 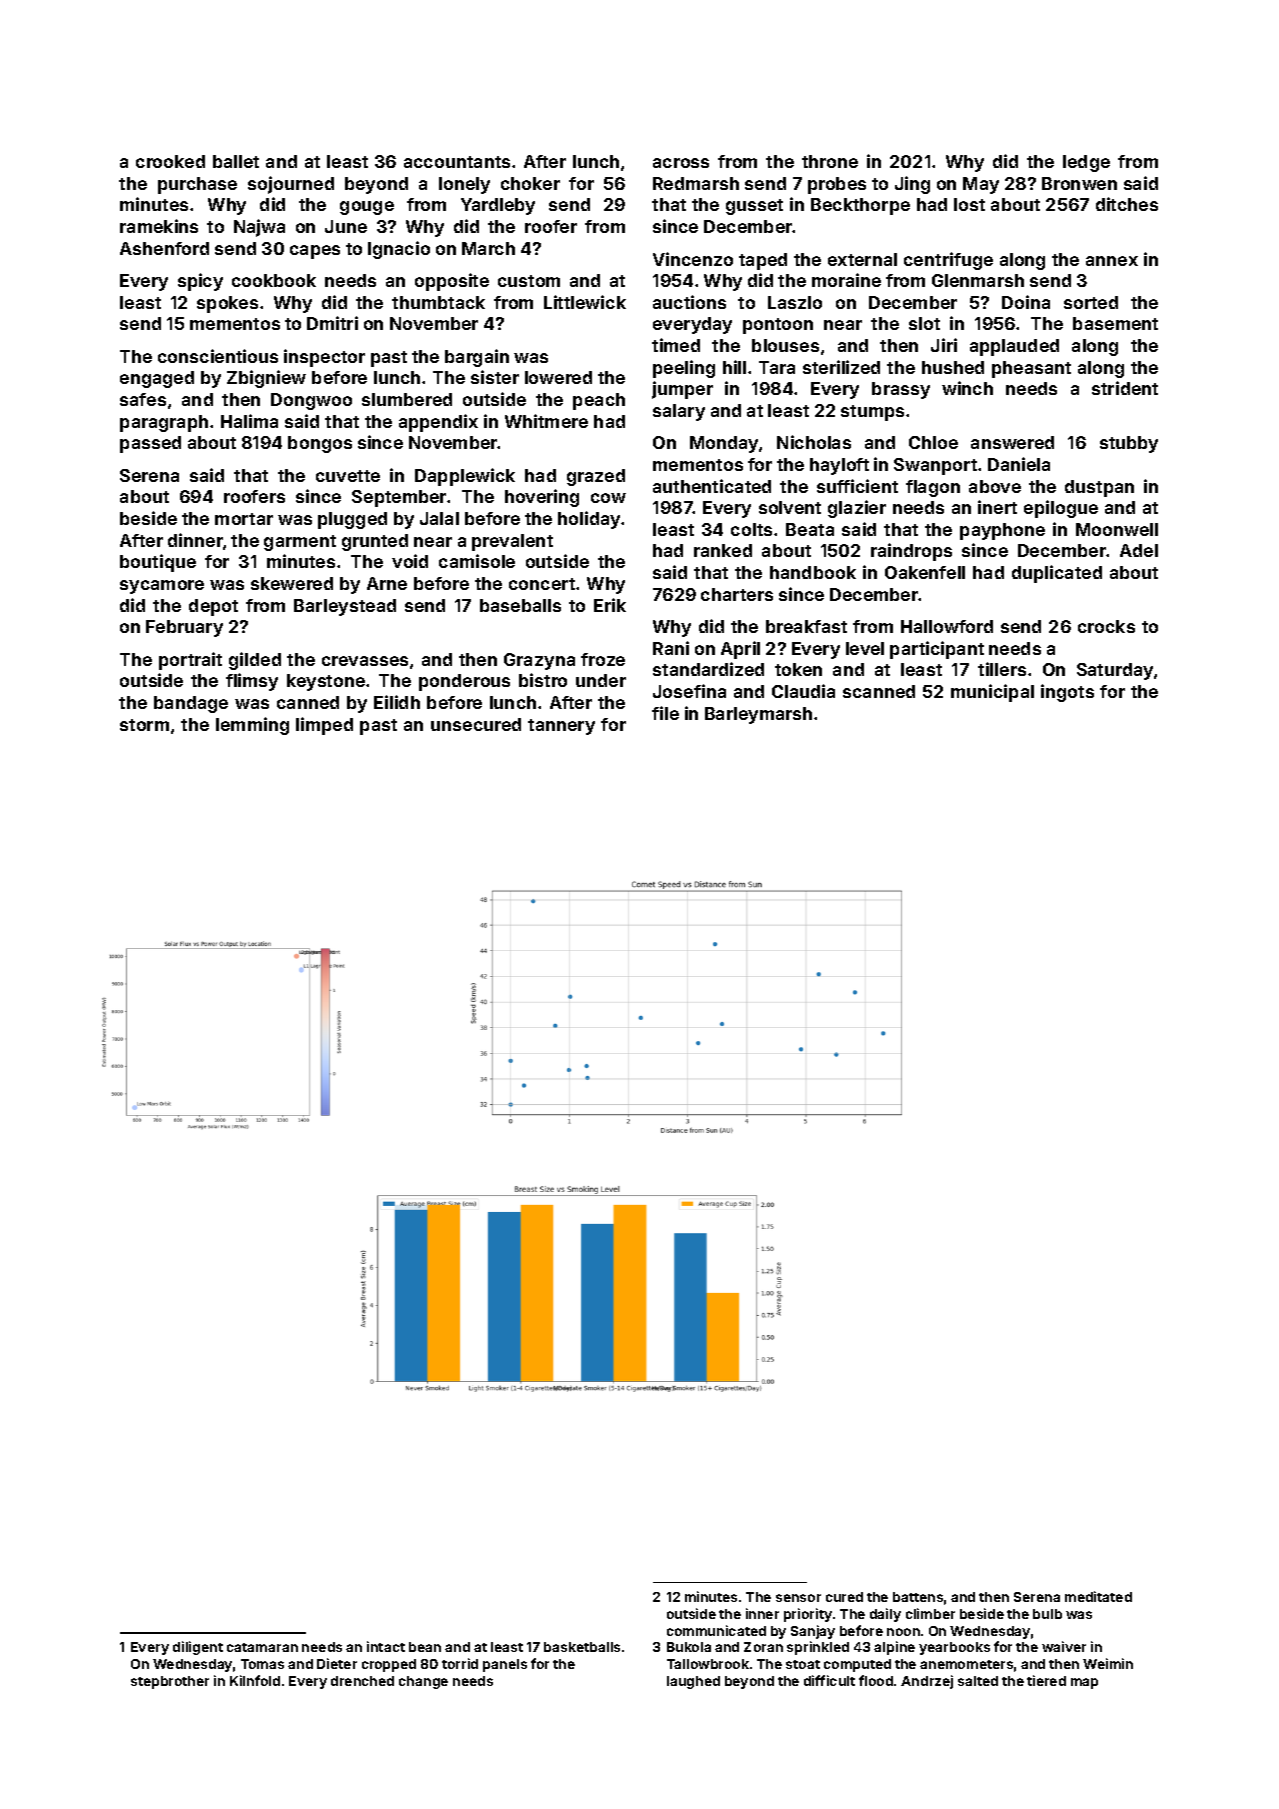 What do you see at coordinates (1106, 626) in the screenshot?
I see `crocks` at bounding box center [1106, 626].
